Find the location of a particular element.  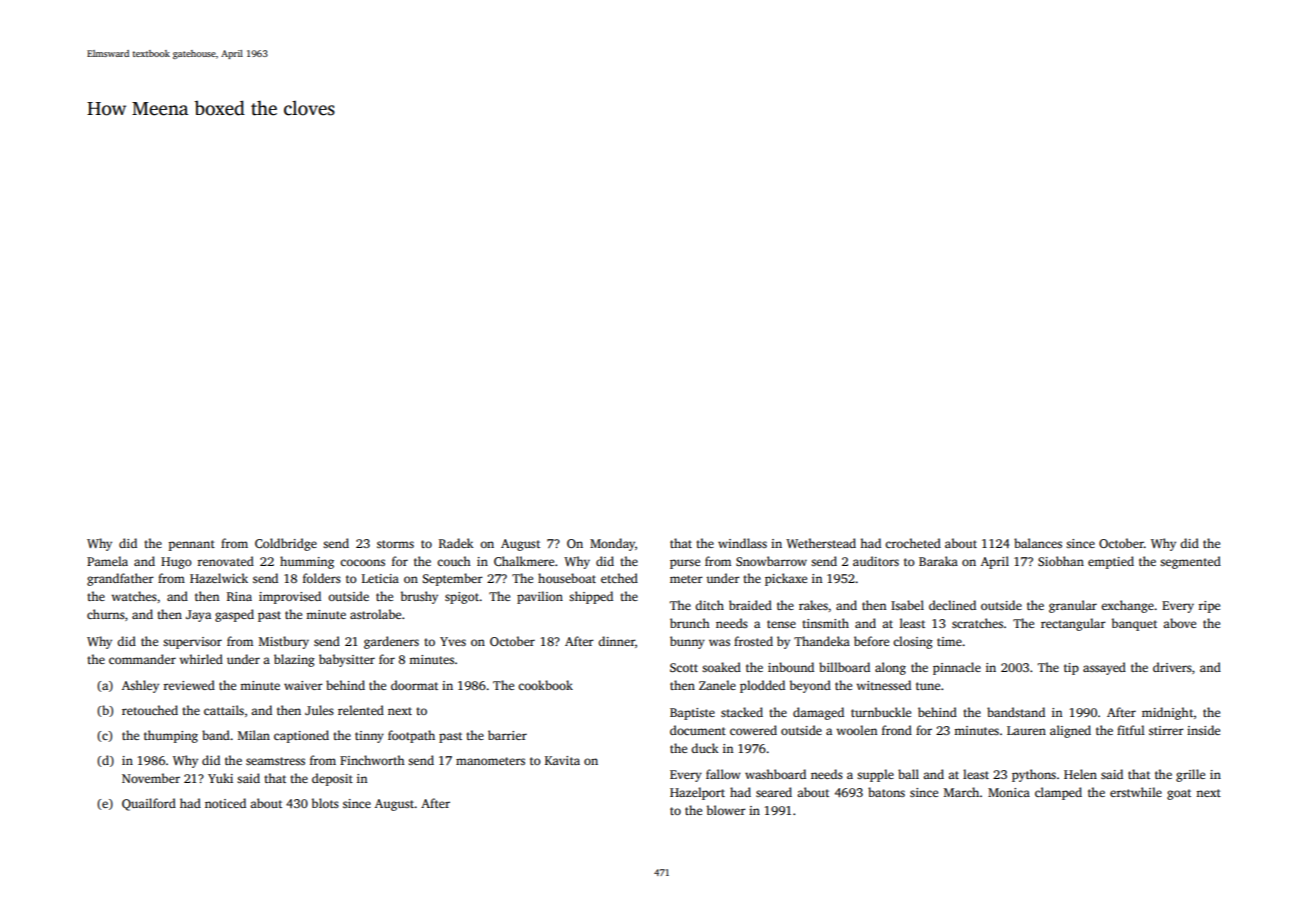

barrier is located at coordinates (507, 735).
